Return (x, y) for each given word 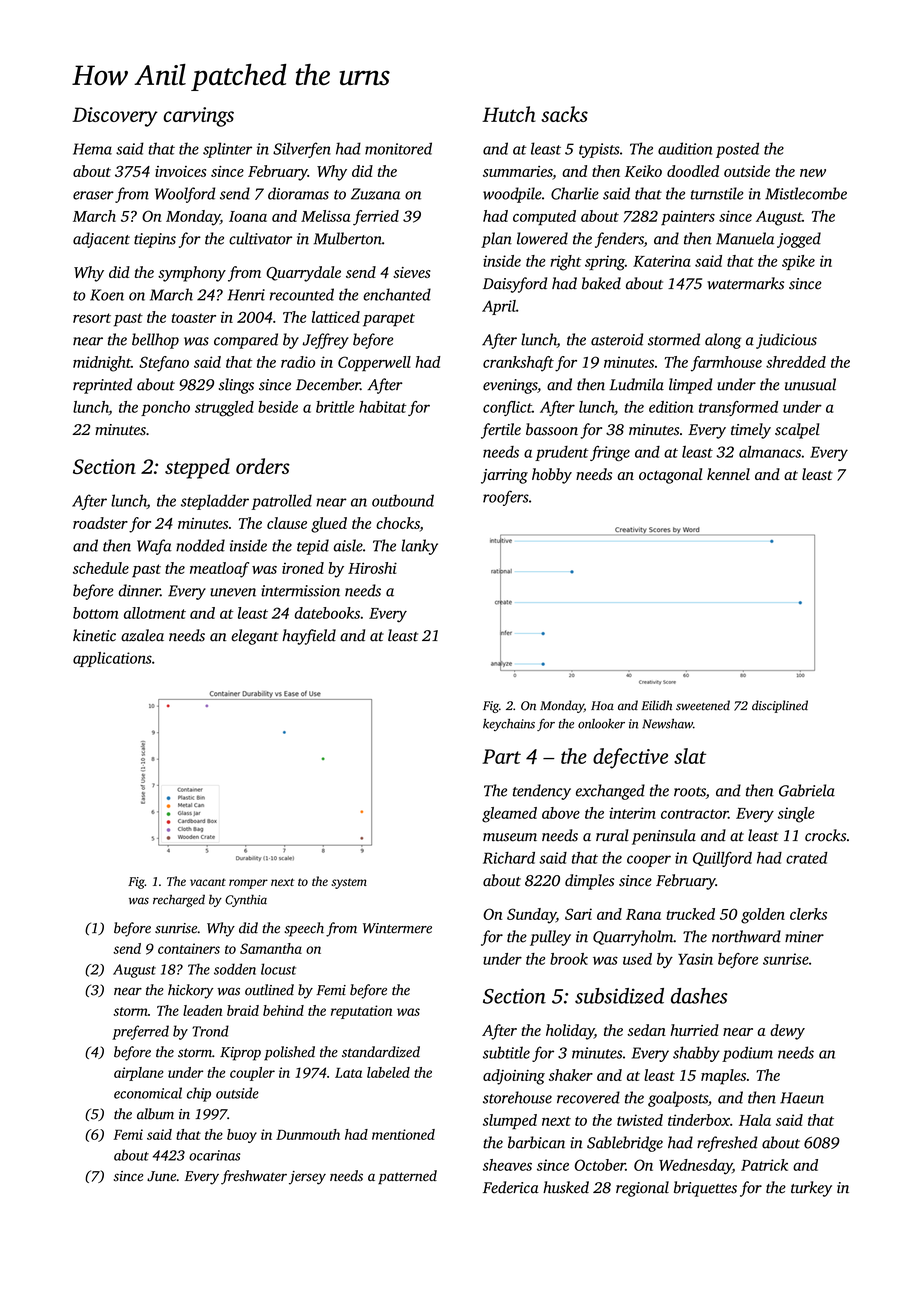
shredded (796, 362)
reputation (361, 1012)
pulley (550, 938)
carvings (199, 117)
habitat (383, 407)
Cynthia (246, 900)
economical (148, 1093)
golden (763, 916)
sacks (564, 114)
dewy (787, 1032)
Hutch (509, 114)
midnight (102, 364)
